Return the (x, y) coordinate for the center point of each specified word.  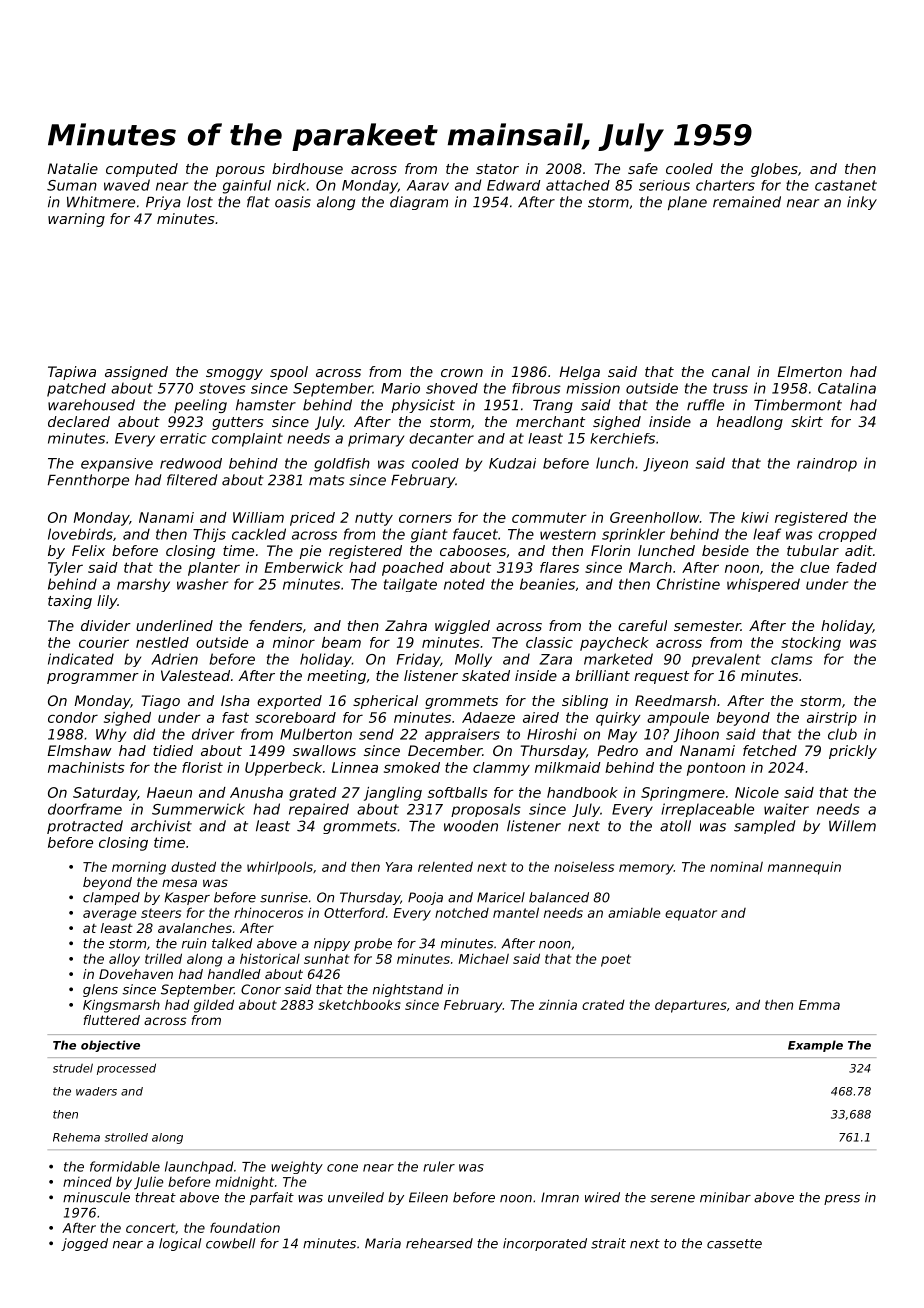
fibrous (536, 388)
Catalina (847, 388)
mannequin (804, 868)
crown (462, 373)
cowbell (230, 1243)
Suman (72, 185)
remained (747, 202)
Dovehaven (136, 974)
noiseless (584, 867)
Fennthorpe (88, 481)
